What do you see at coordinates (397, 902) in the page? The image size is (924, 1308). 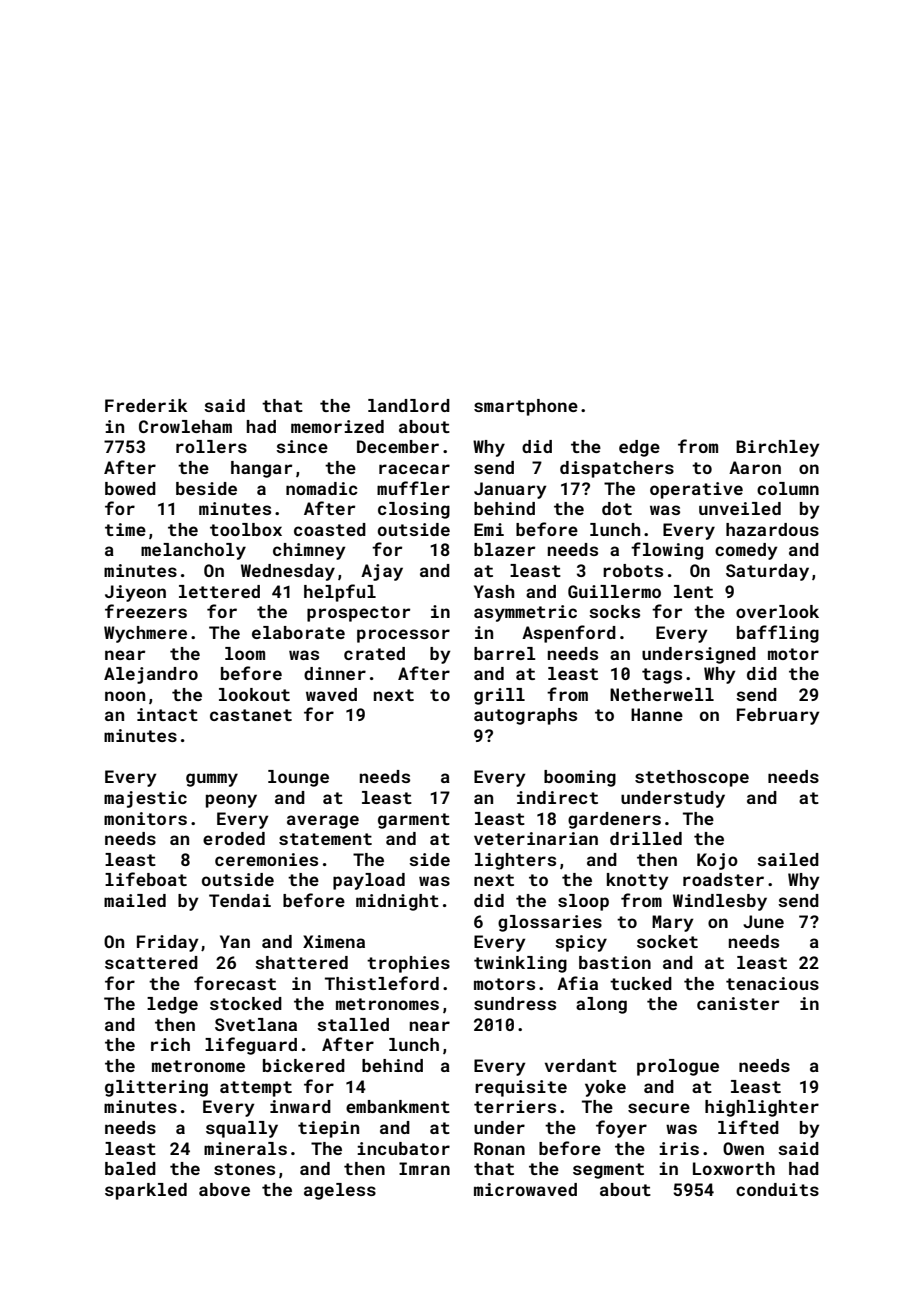 I see `midnight` at bounding box center [397, 902].
